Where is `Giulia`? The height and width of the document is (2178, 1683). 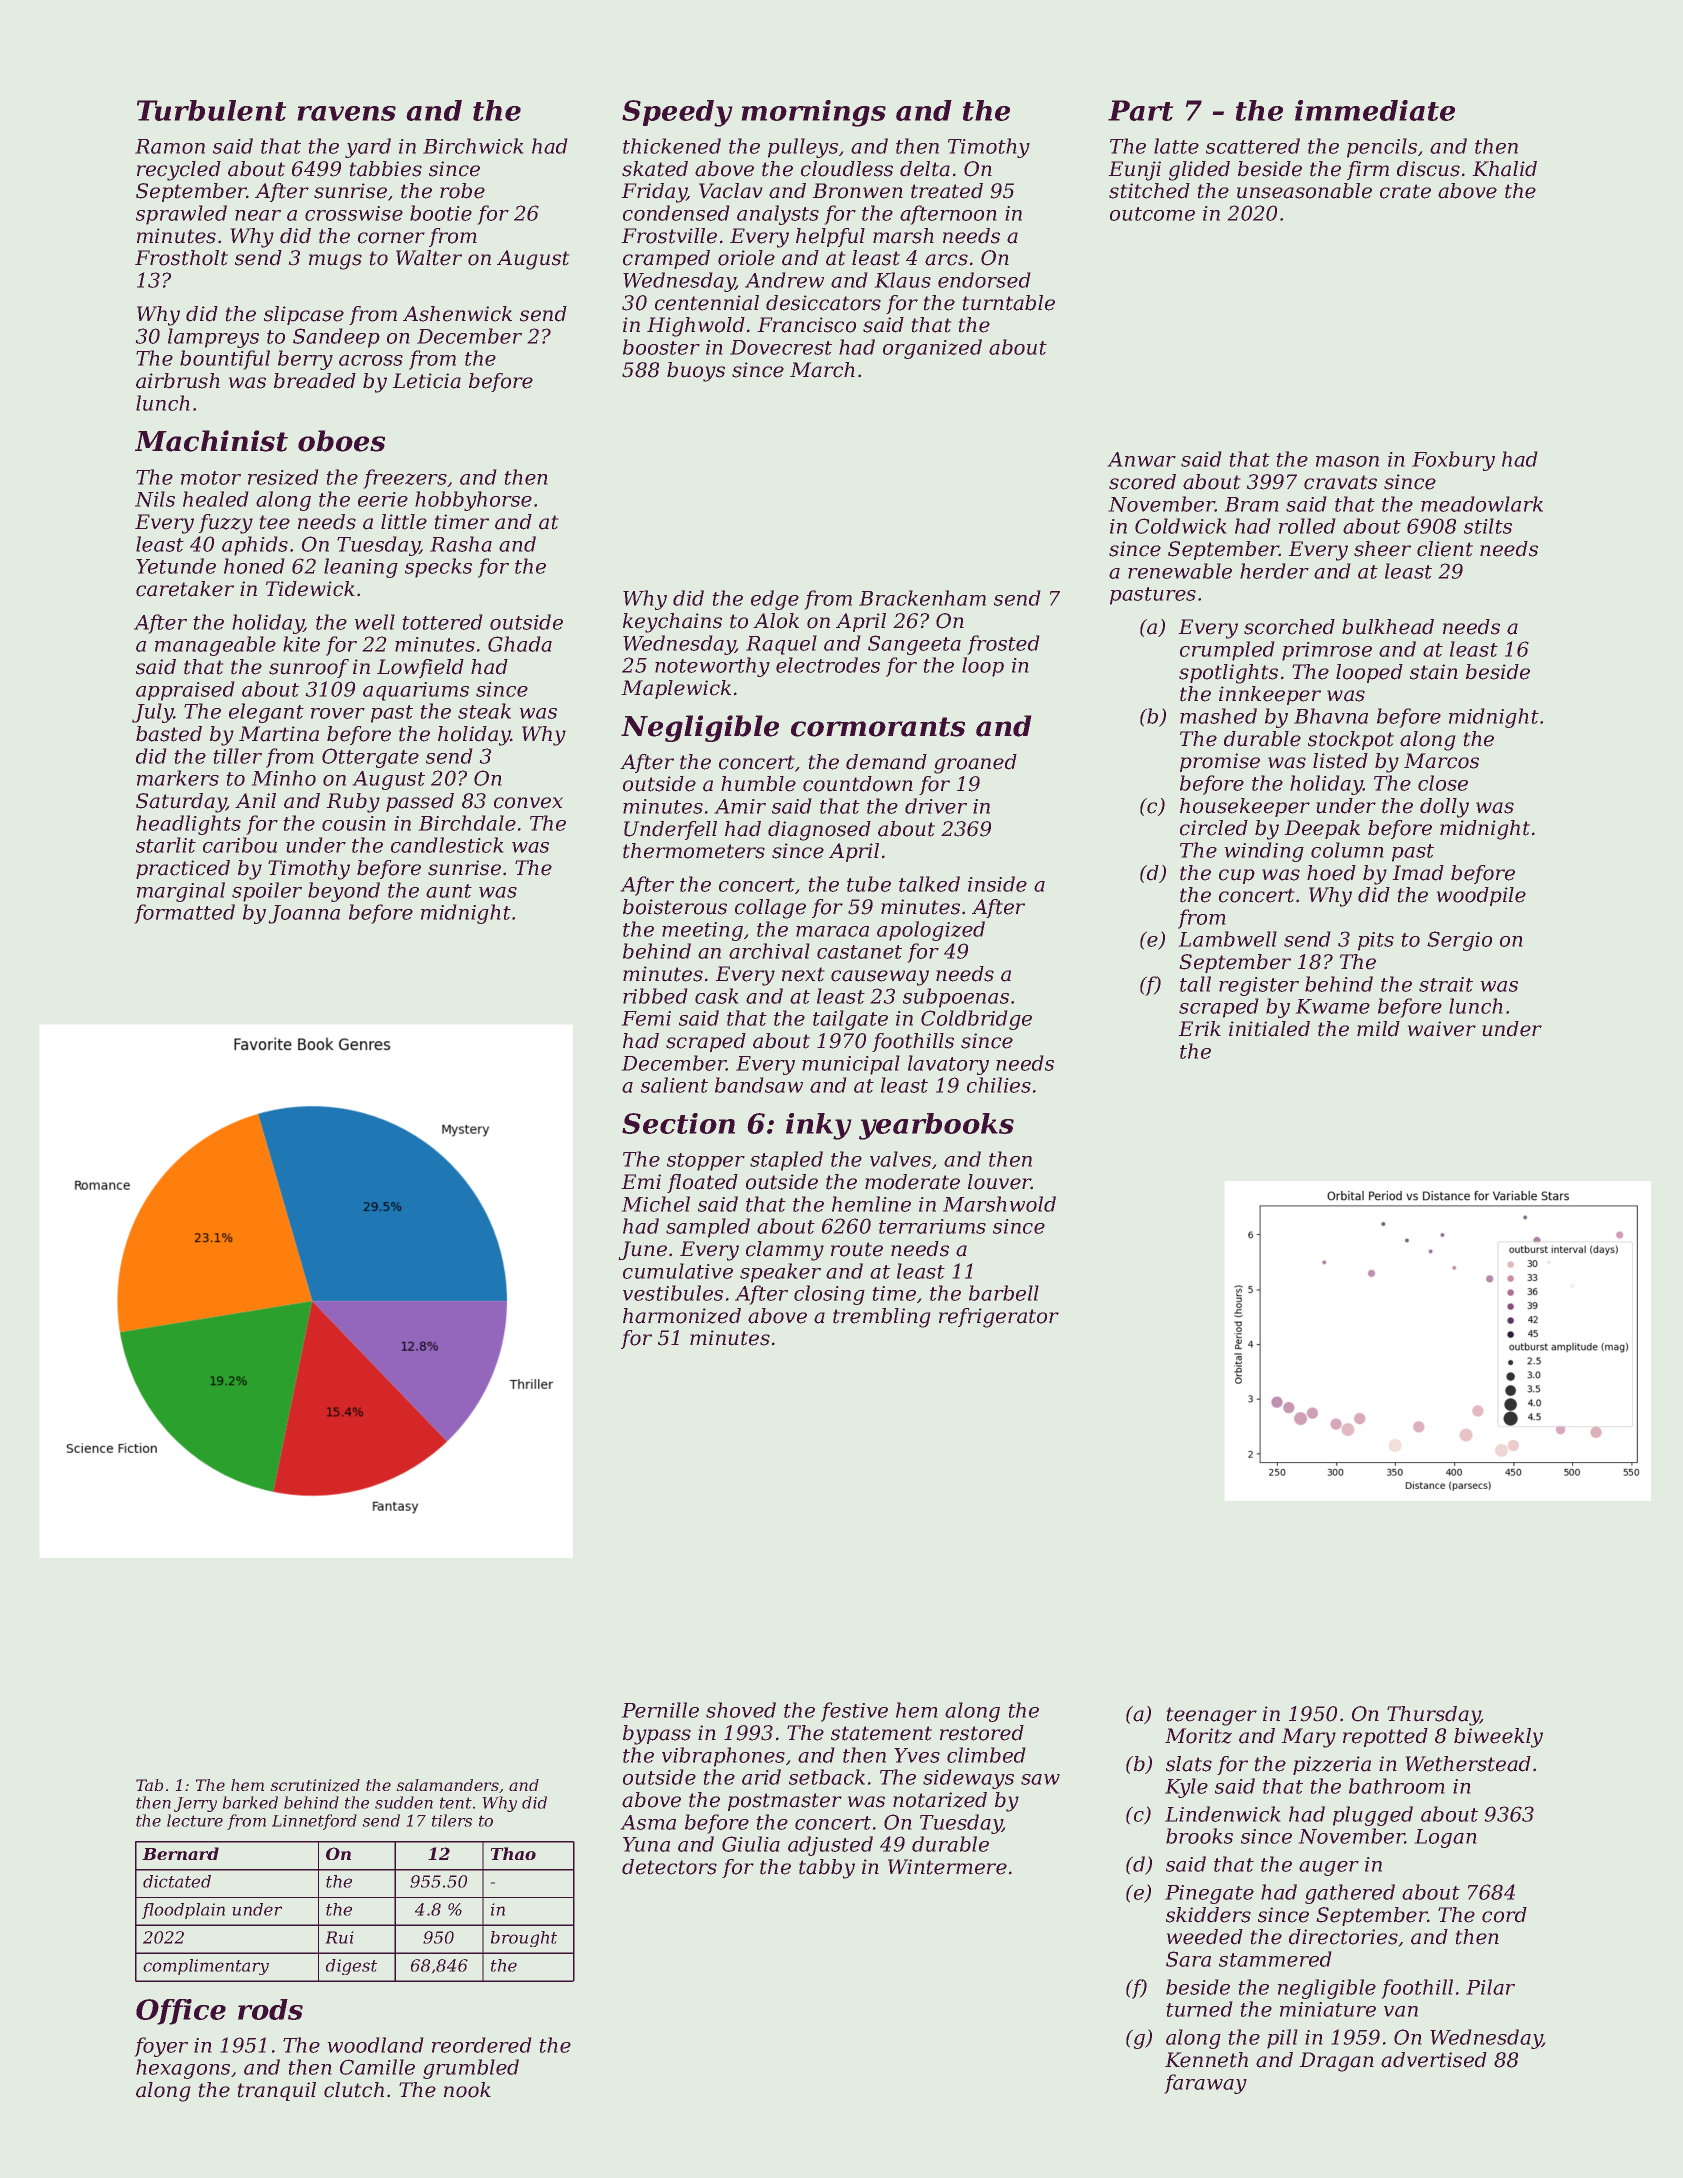 Giulia is located at coordinates (751, 1844).
